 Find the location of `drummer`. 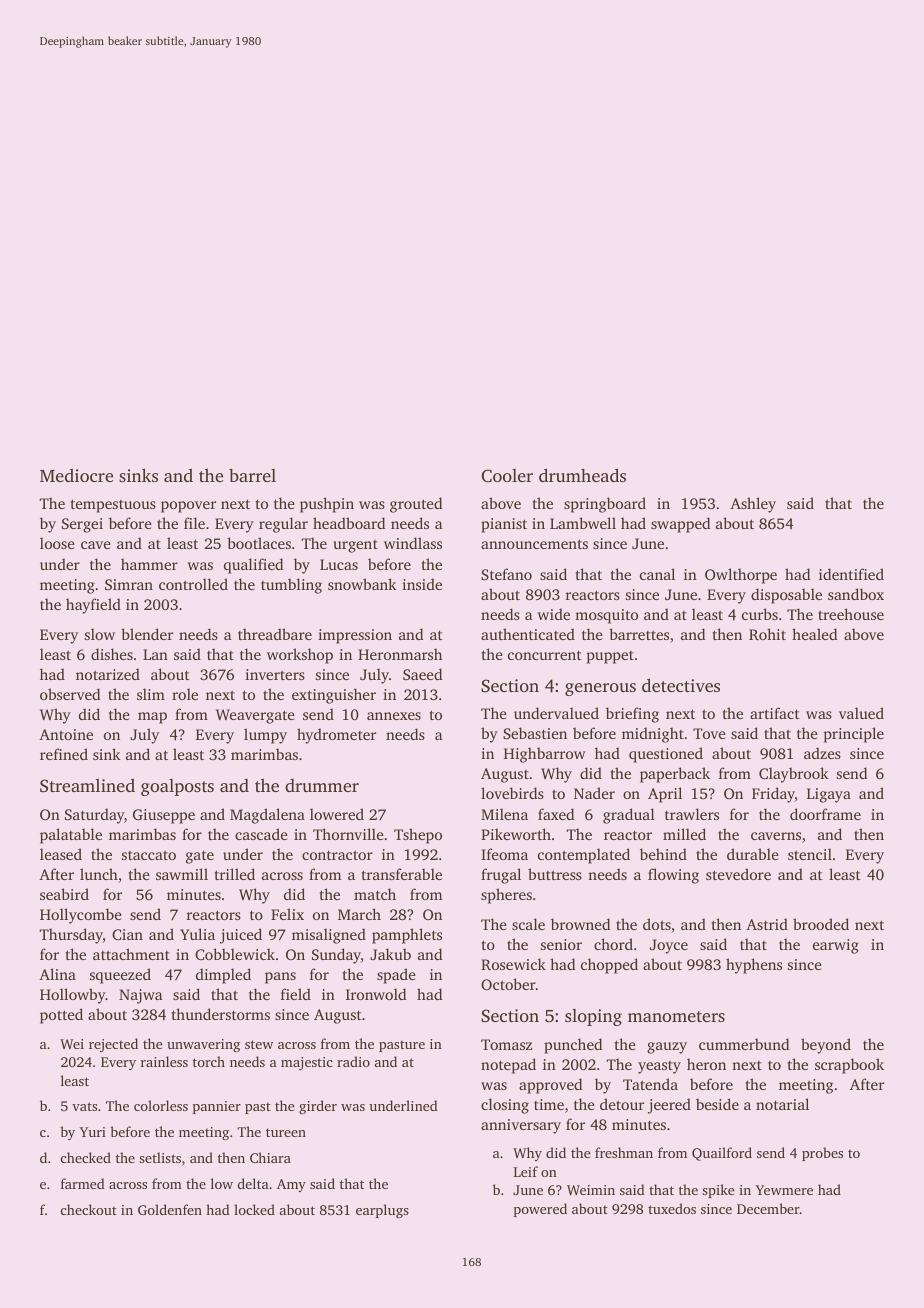

drummer is located at coordinates (322, 785).
